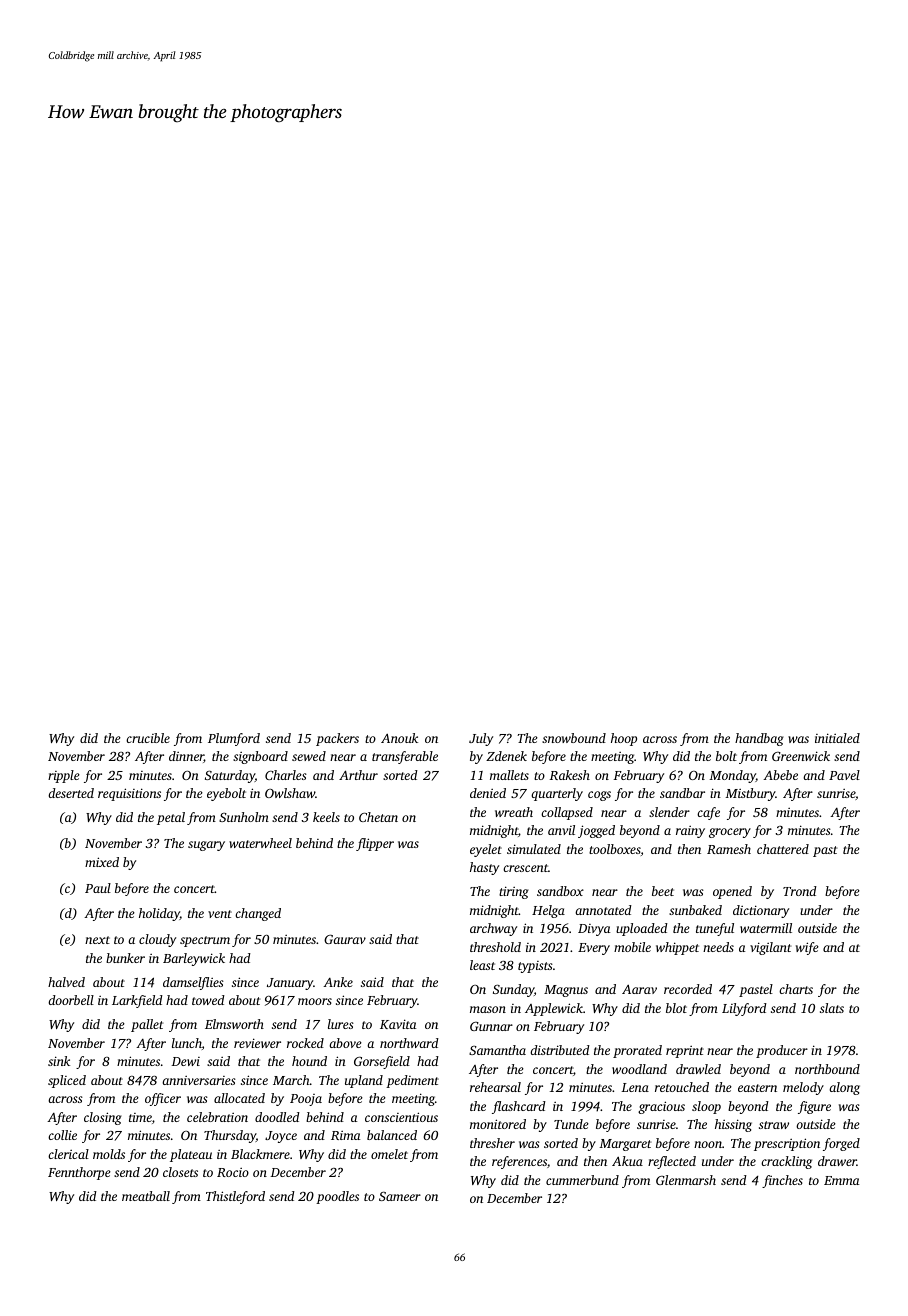 The width and height of the screenshot is (908, 1316). I want to click on closing, so click(103, 1118).
